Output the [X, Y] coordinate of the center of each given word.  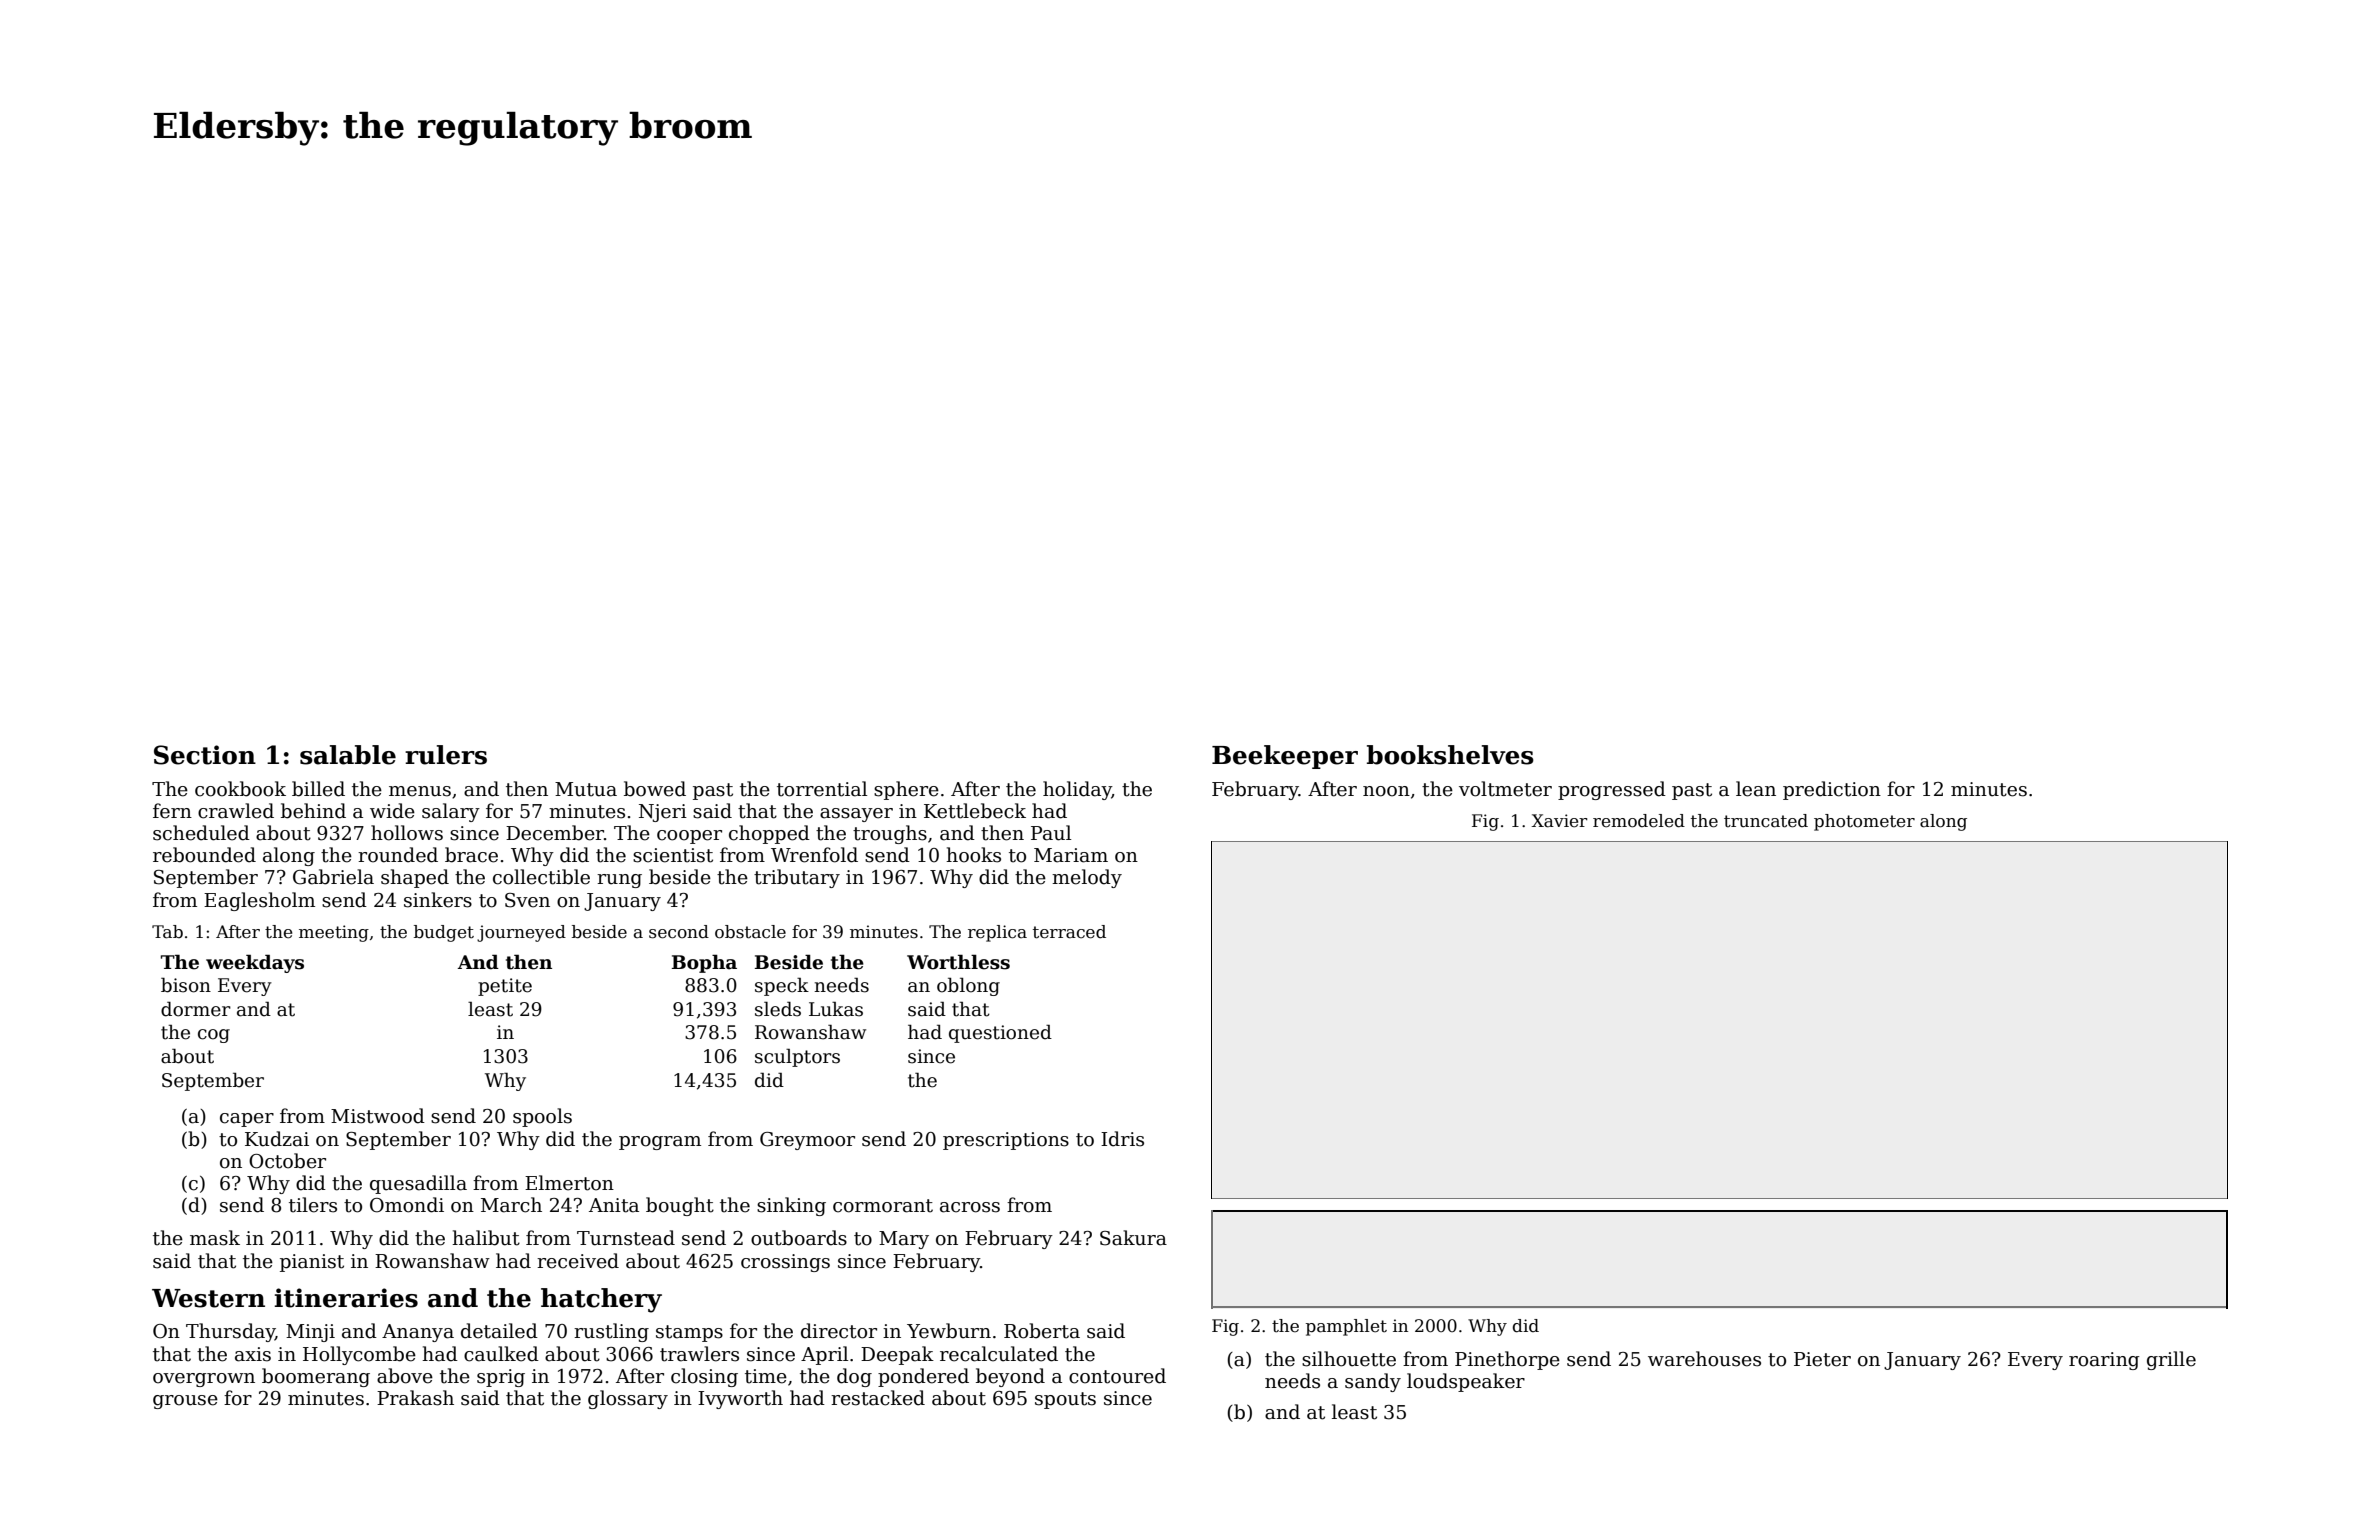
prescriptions [1006, 1141]
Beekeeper [1285, 757]
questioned [1000, 1033]
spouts [1065, 1400]
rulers [446, 755]
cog [214, 1036]
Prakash [415, 1398]
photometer [1864, 822]
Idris [1122, 1139]
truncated [1766, 821]
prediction [1832, 790]
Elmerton [569, 1183]
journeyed [521, 933]
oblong [968, 986]
